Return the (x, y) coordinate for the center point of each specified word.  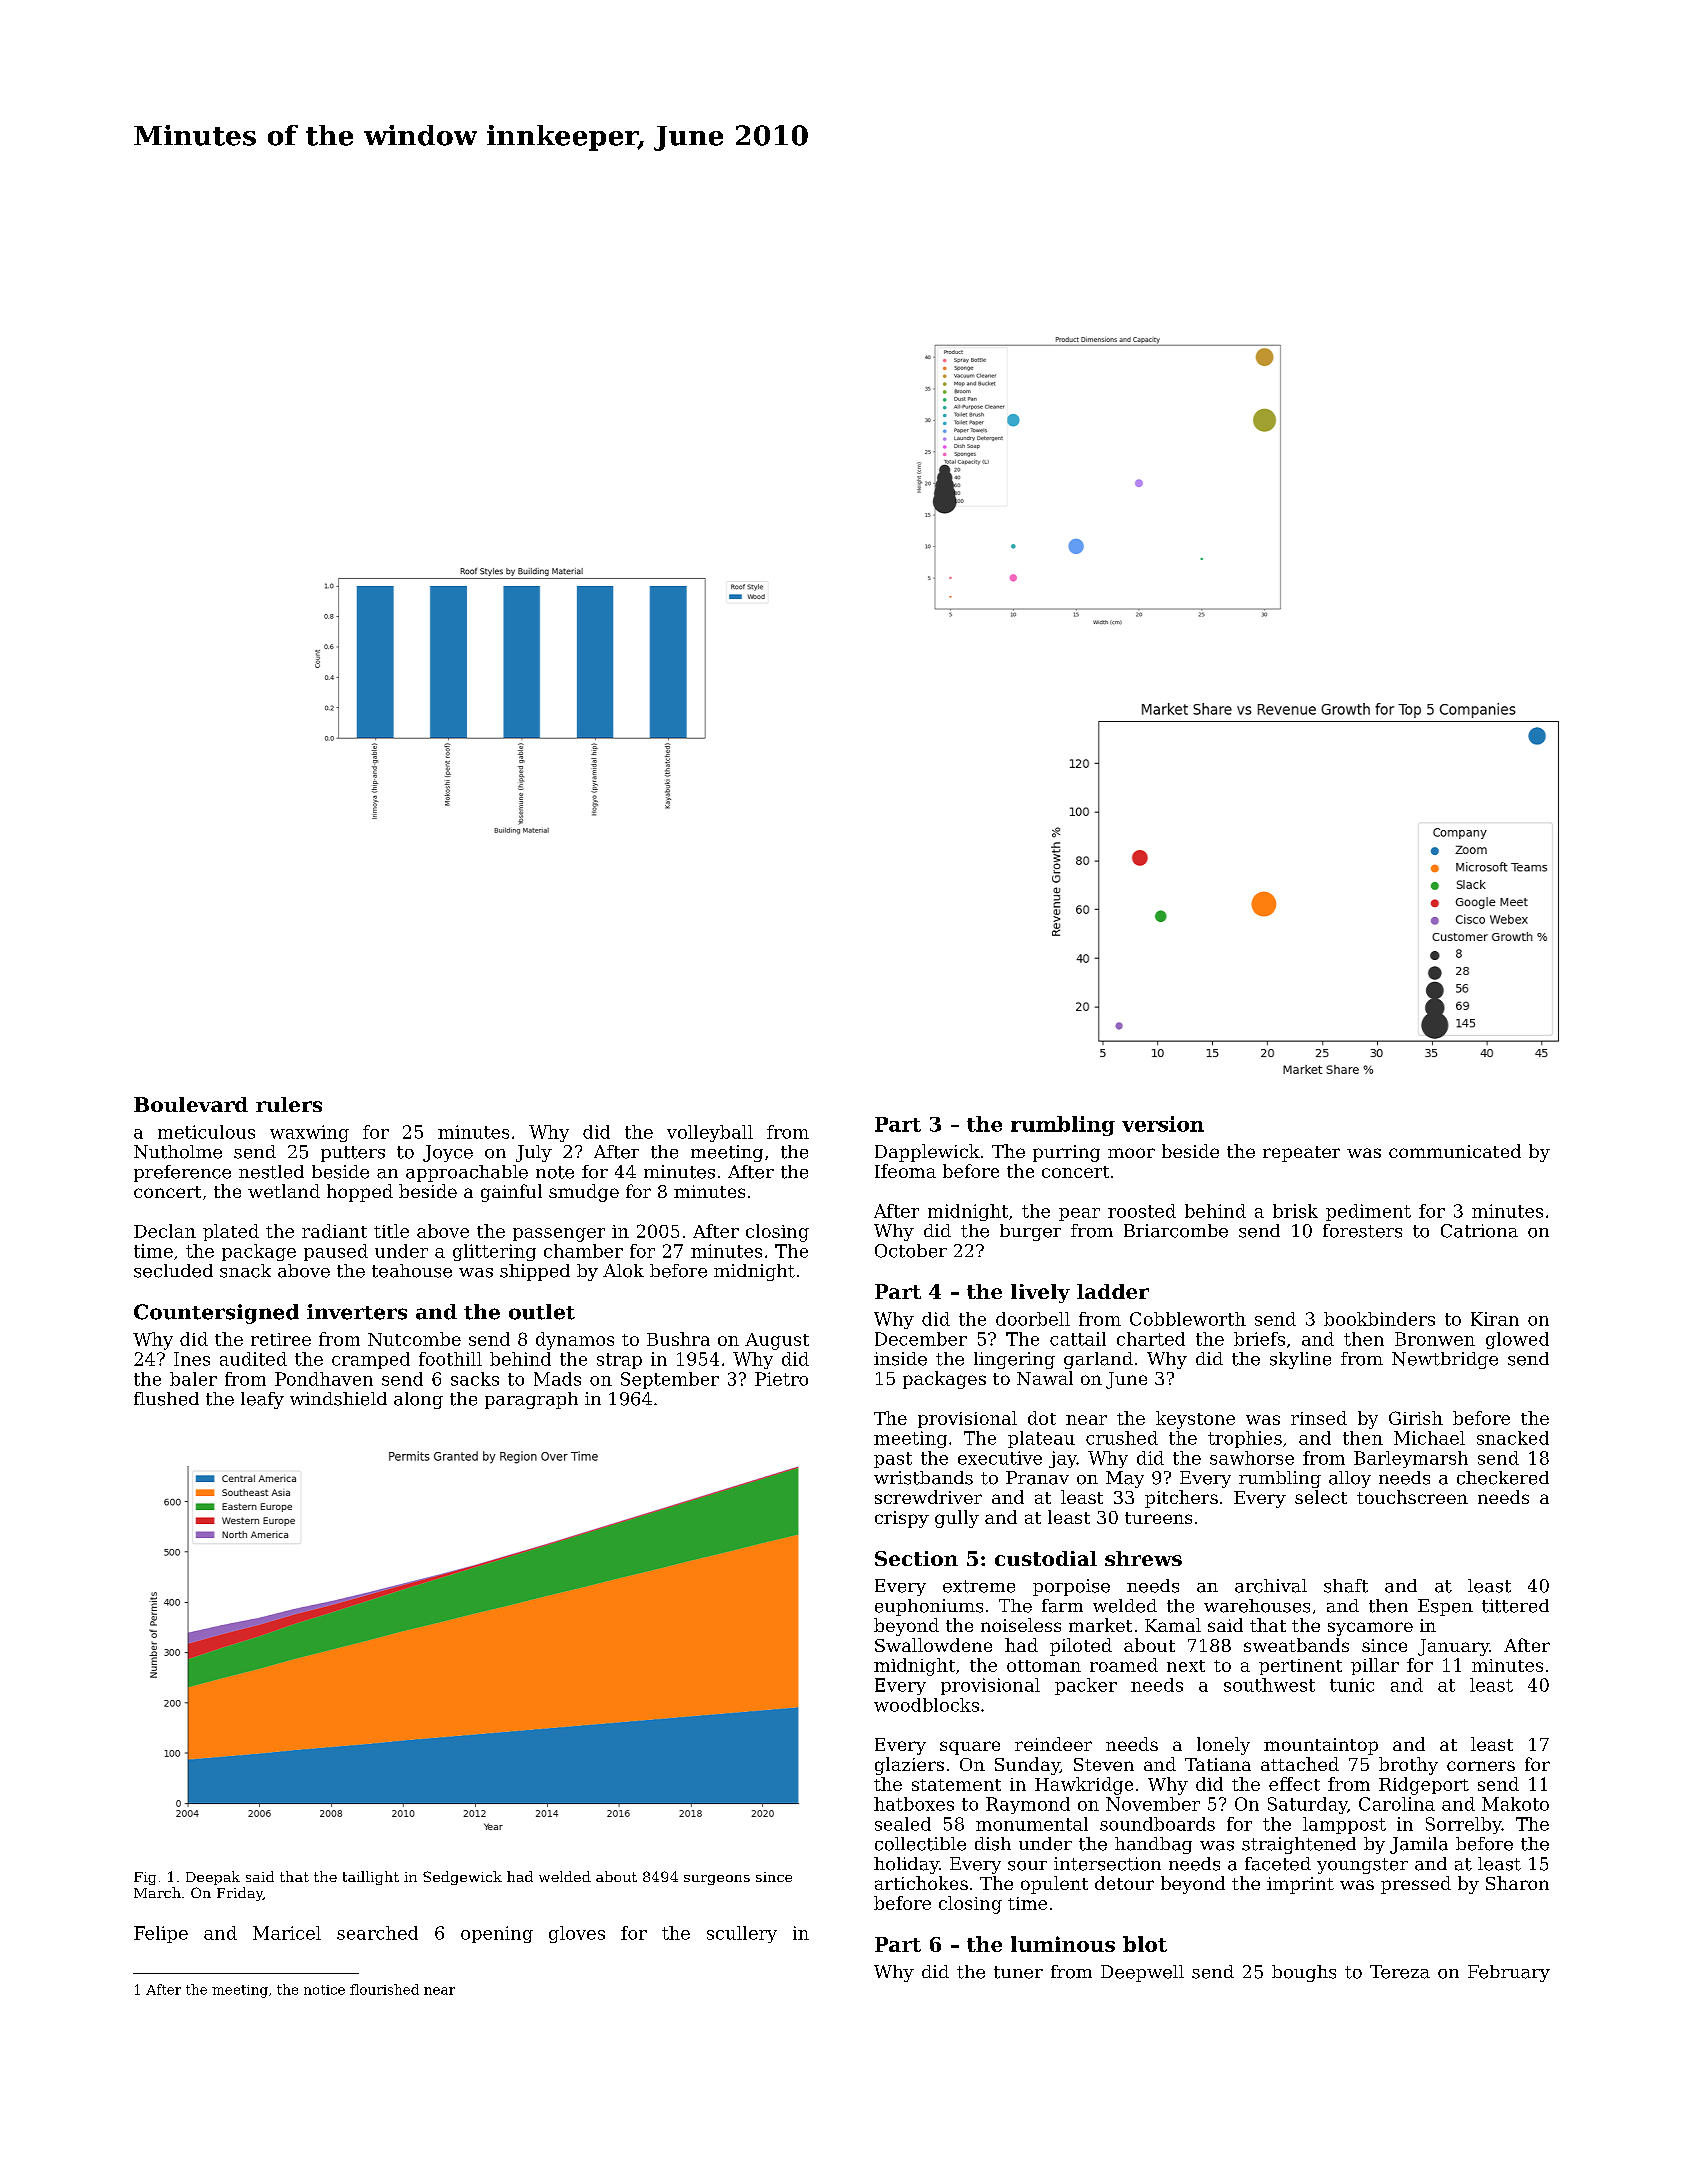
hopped (360, 1193)
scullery (742, 1934)
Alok (623, 1271)
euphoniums (929, 1607)
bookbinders (1379, 1319)
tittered (1515, 1606)
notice (324, 1990)
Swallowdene (933, 1645)
